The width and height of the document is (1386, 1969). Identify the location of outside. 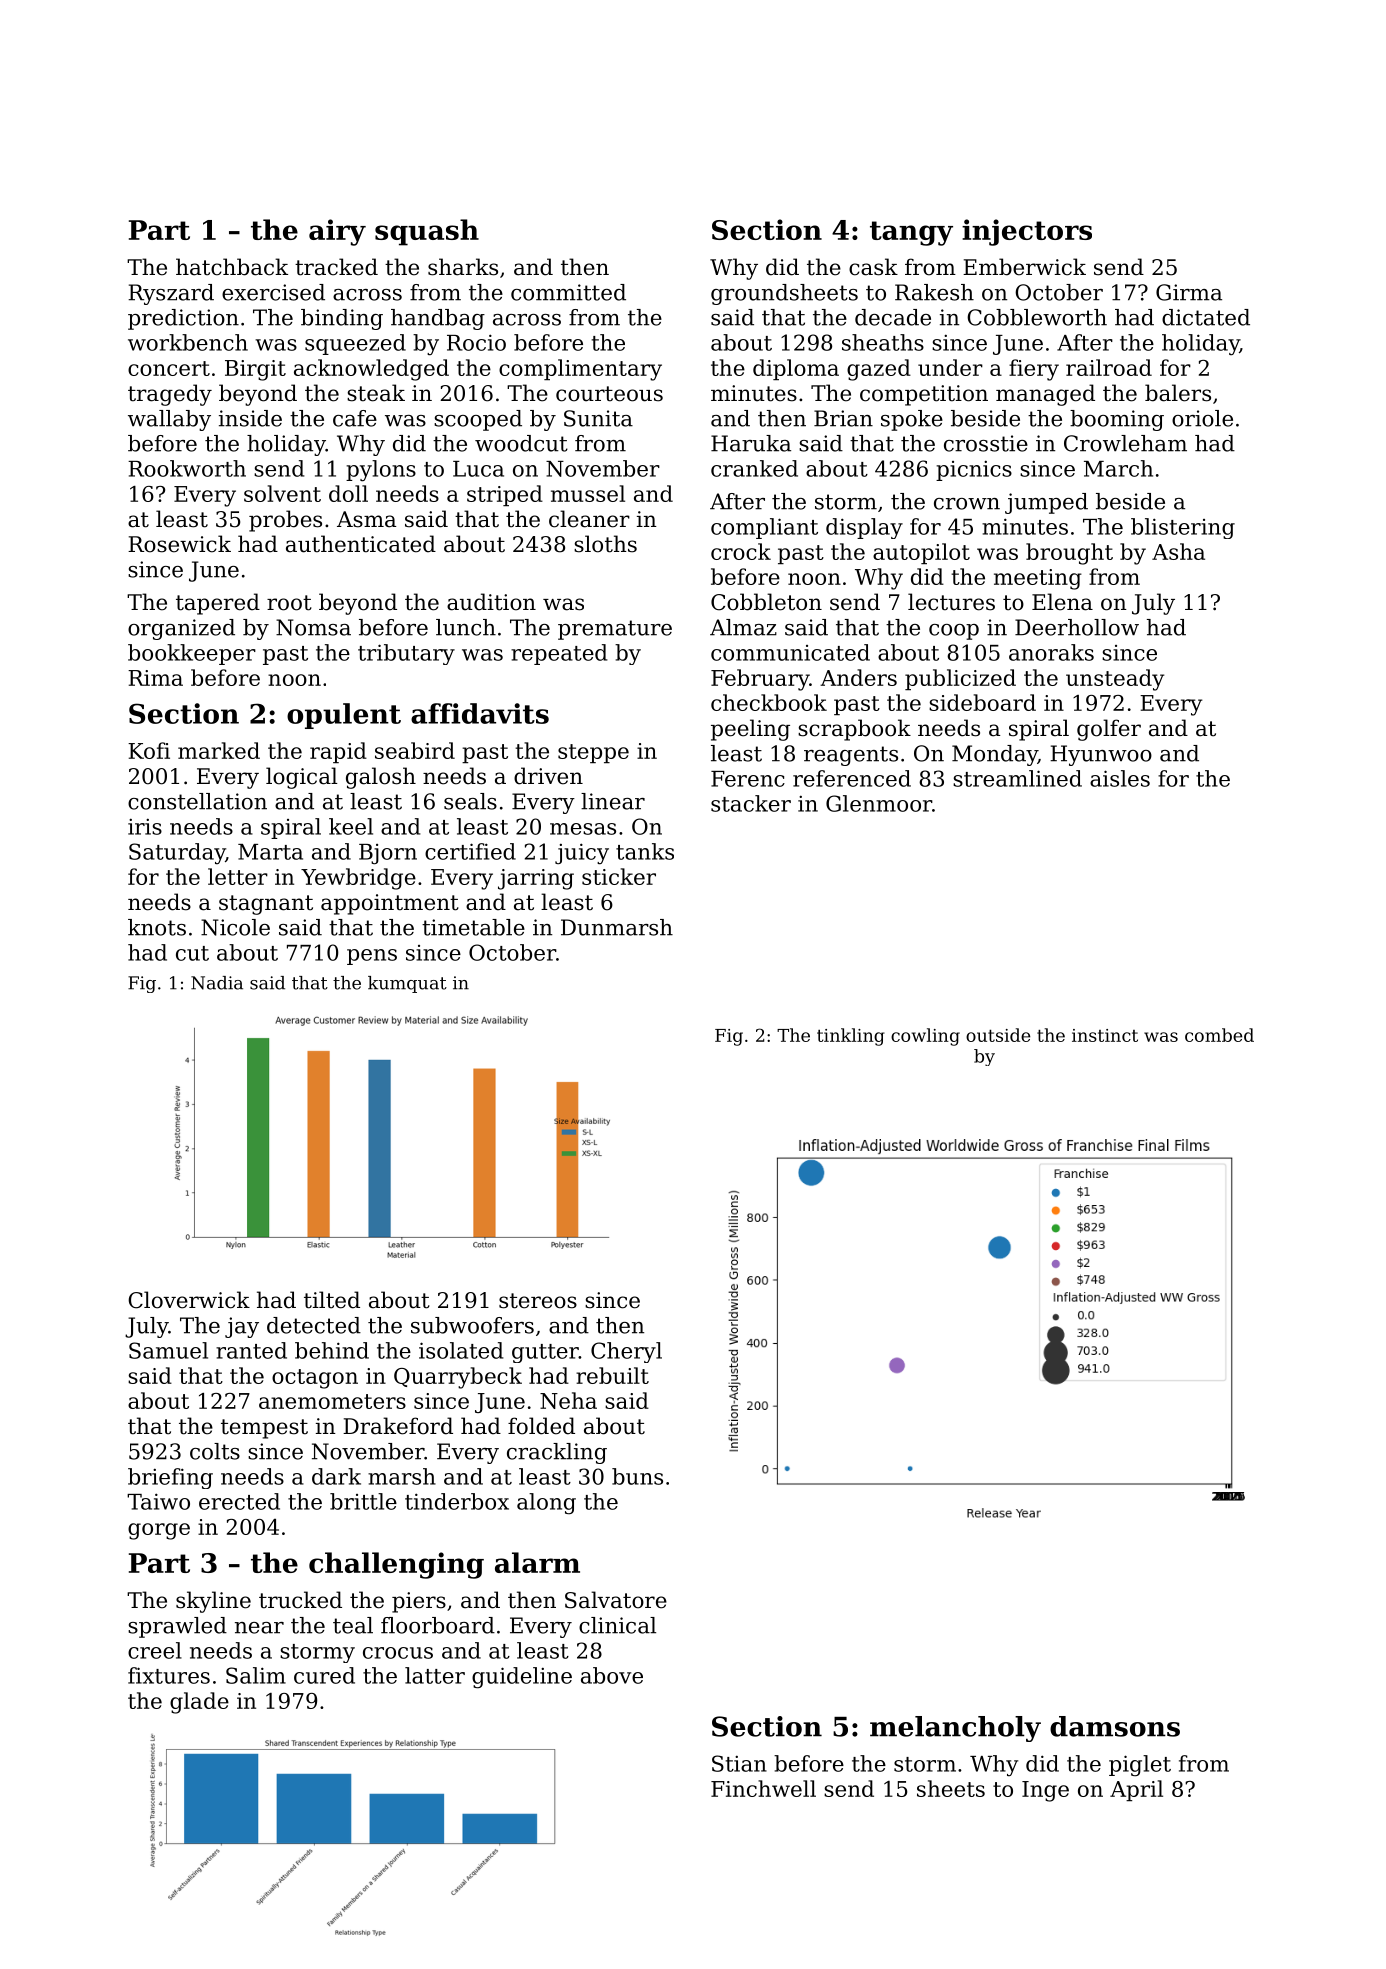
(998, 1035).
